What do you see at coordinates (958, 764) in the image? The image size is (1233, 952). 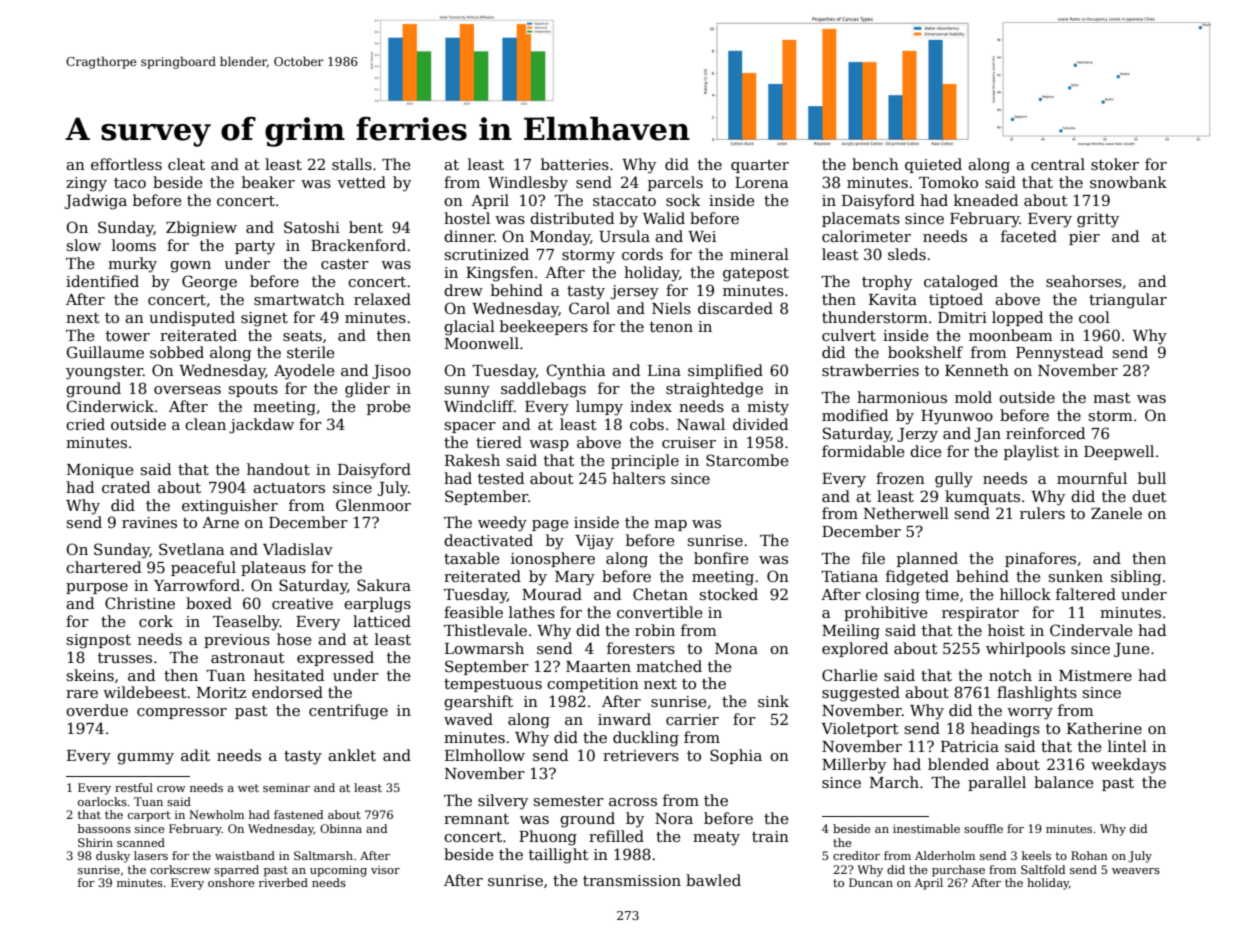 I see `blended` at bounding box center [958, 764].
